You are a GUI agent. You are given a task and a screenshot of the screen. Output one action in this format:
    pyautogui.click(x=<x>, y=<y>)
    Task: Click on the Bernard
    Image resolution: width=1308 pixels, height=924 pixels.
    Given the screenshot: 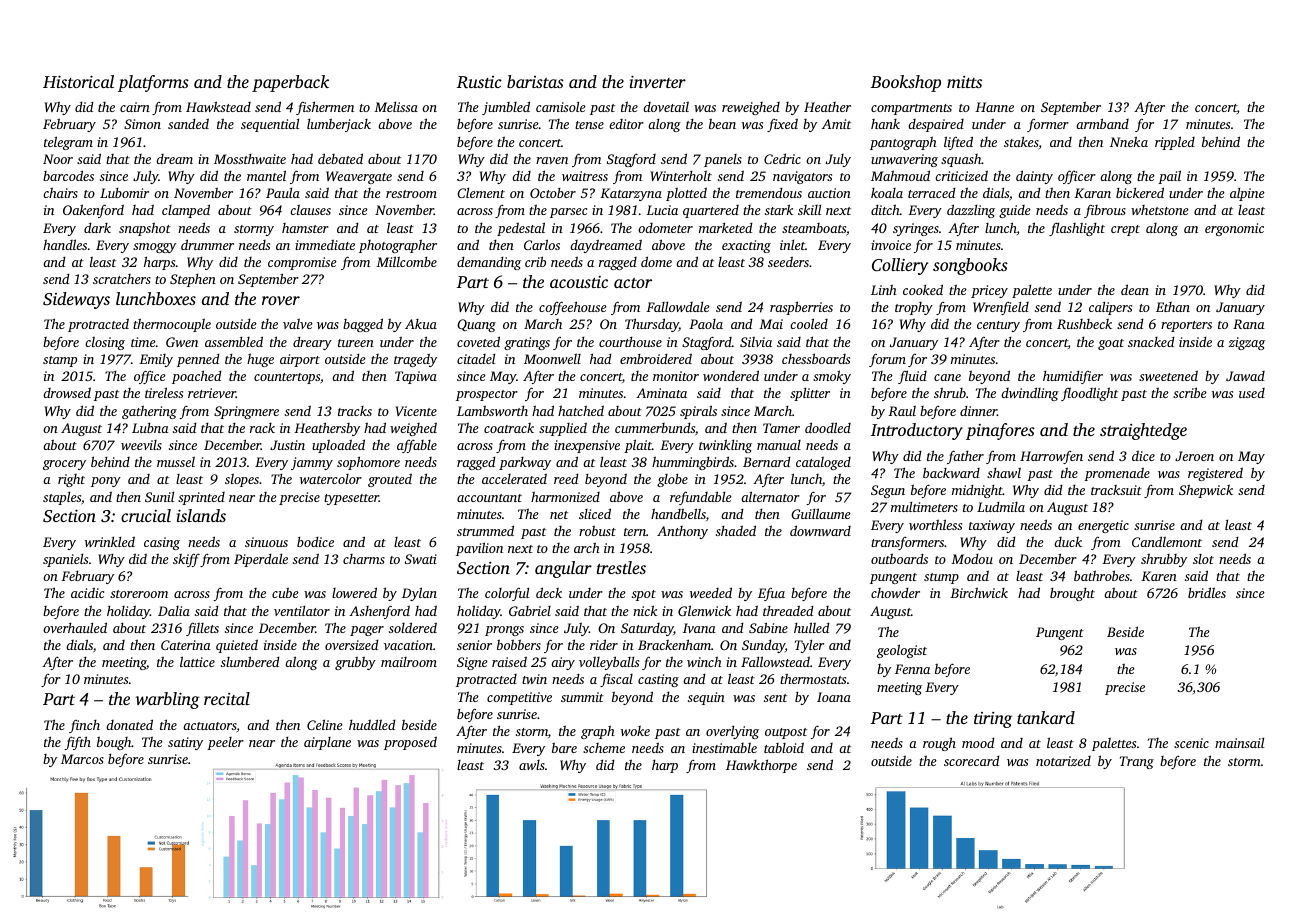 What is the action you would take?
    pyautogui.click(x=767, y=462)
